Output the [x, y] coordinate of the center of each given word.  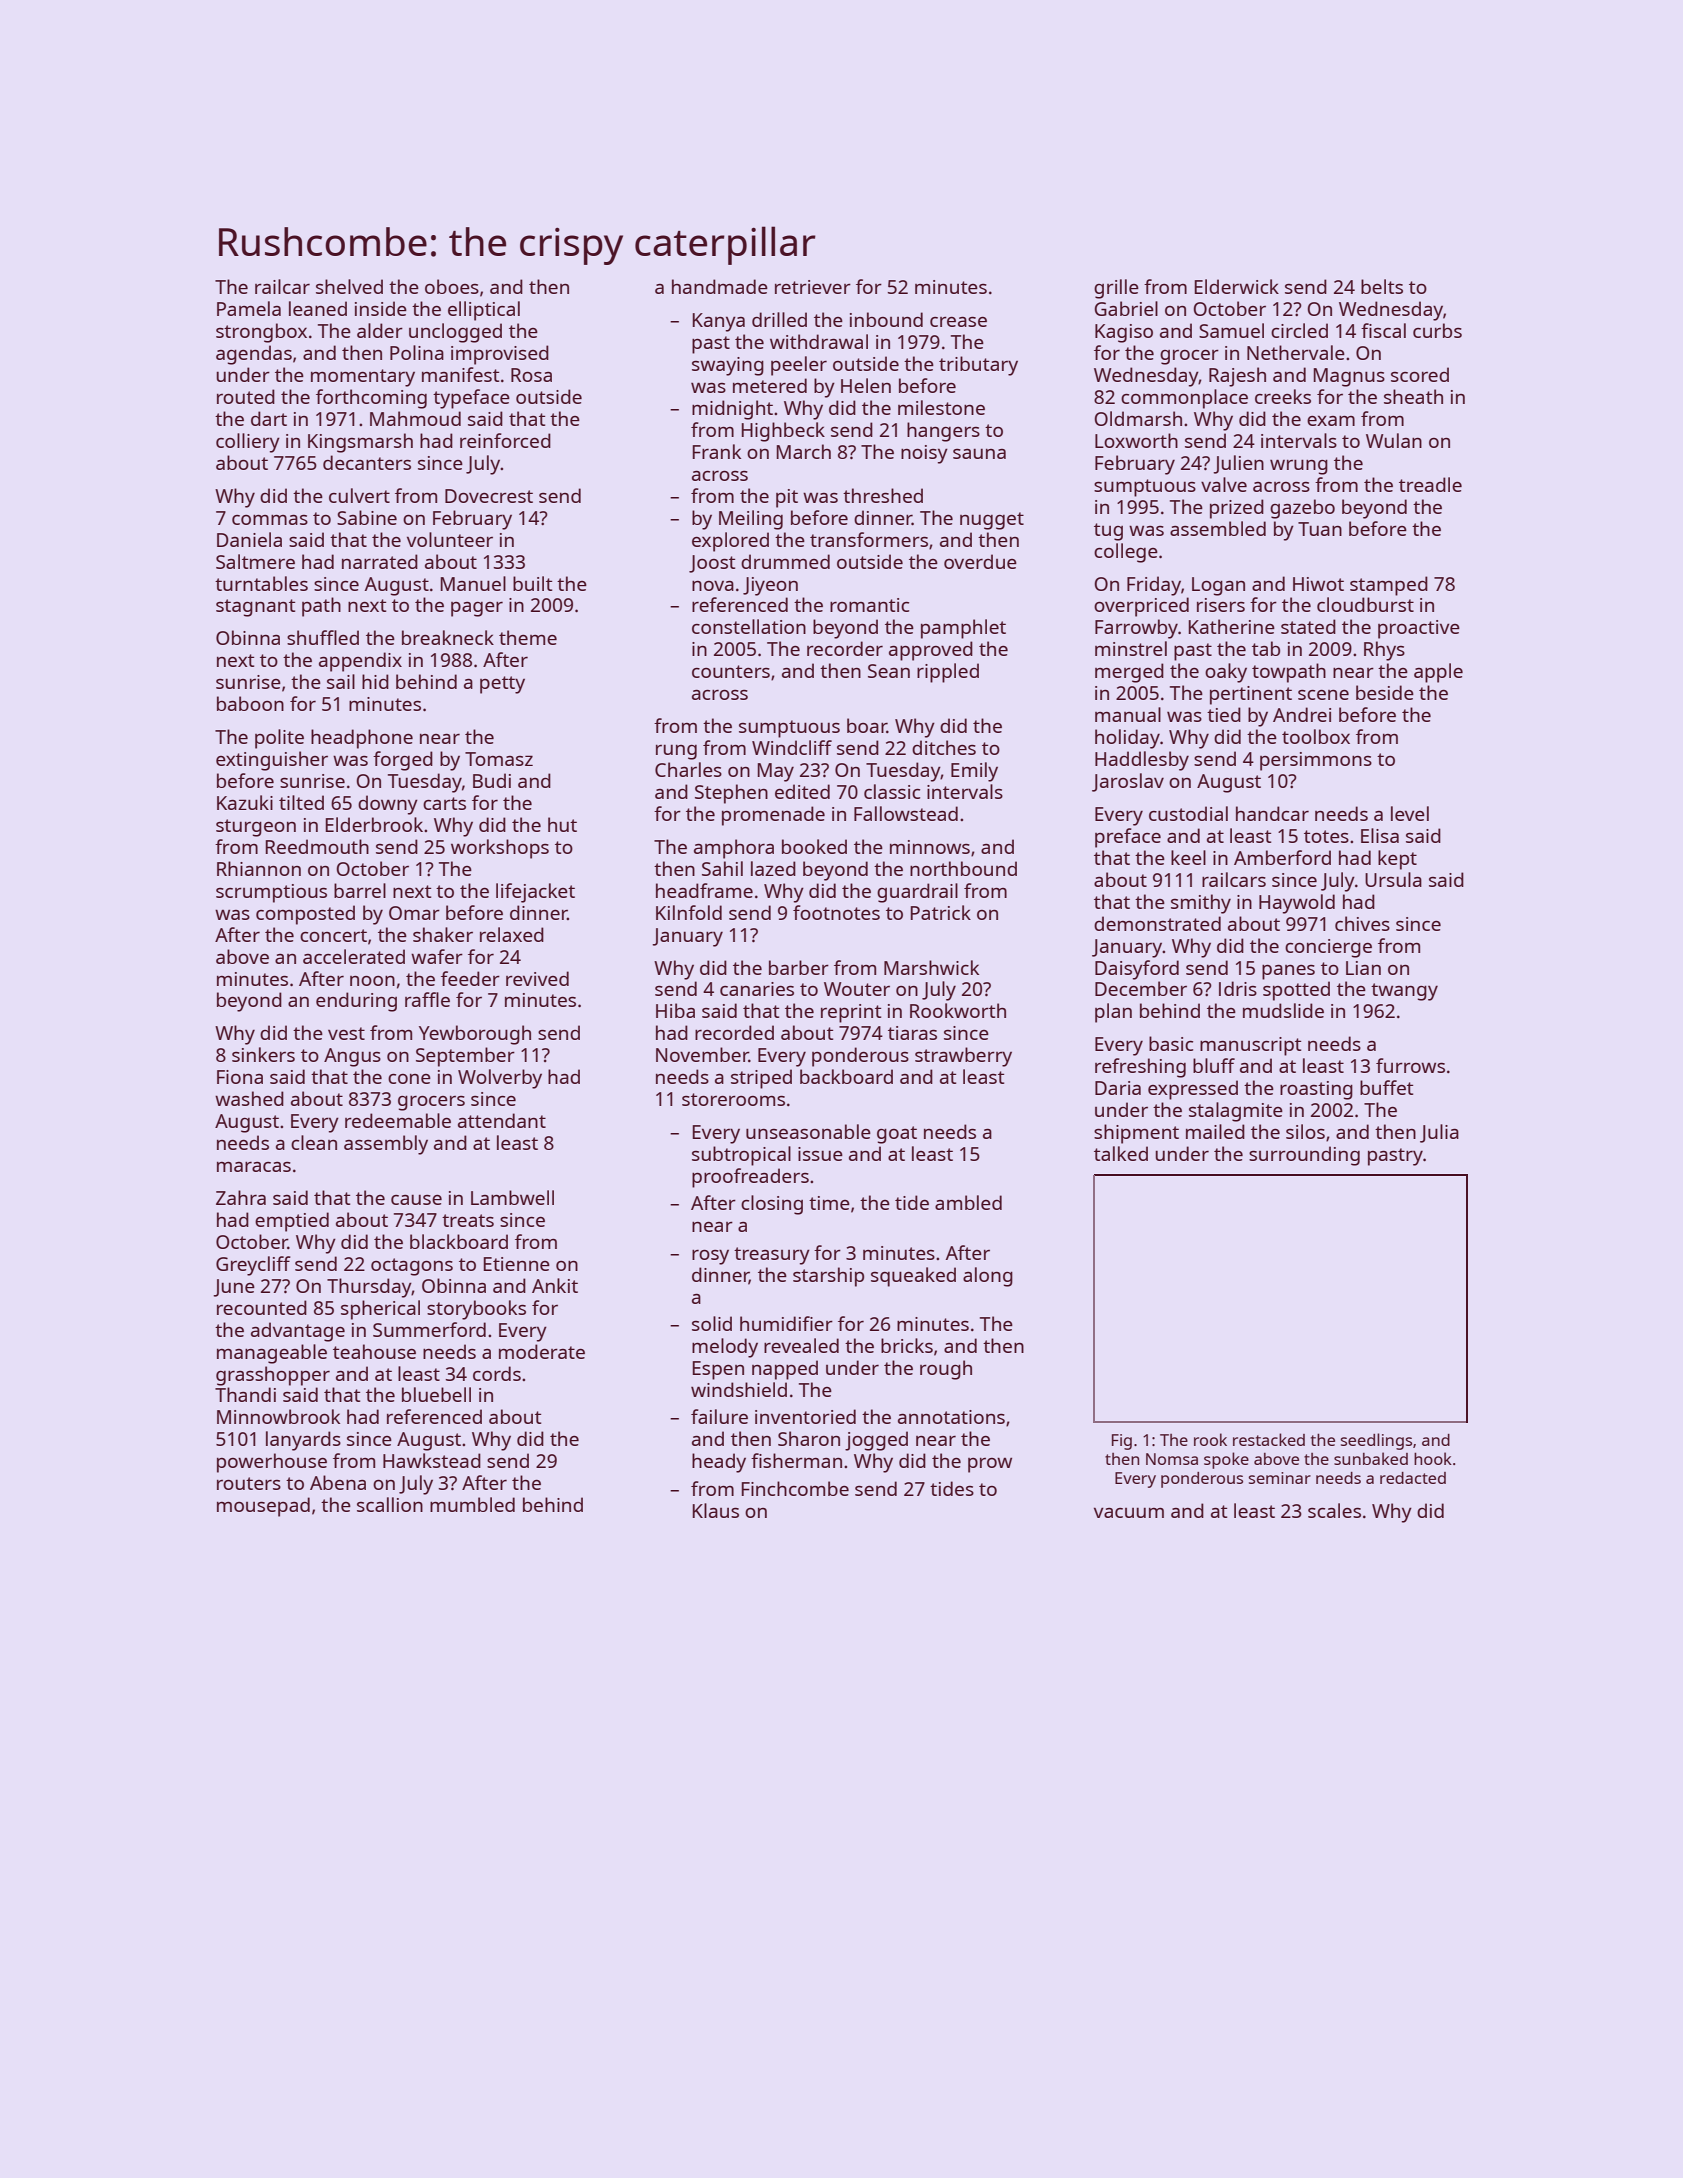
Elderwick [1237, 286]
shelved [349, 286]
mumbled [472, 1504]
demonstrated [1157, 923]
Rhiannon [259, 868]
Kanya [719, 322]
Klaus [716, 1510]
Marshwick [931, 967]
